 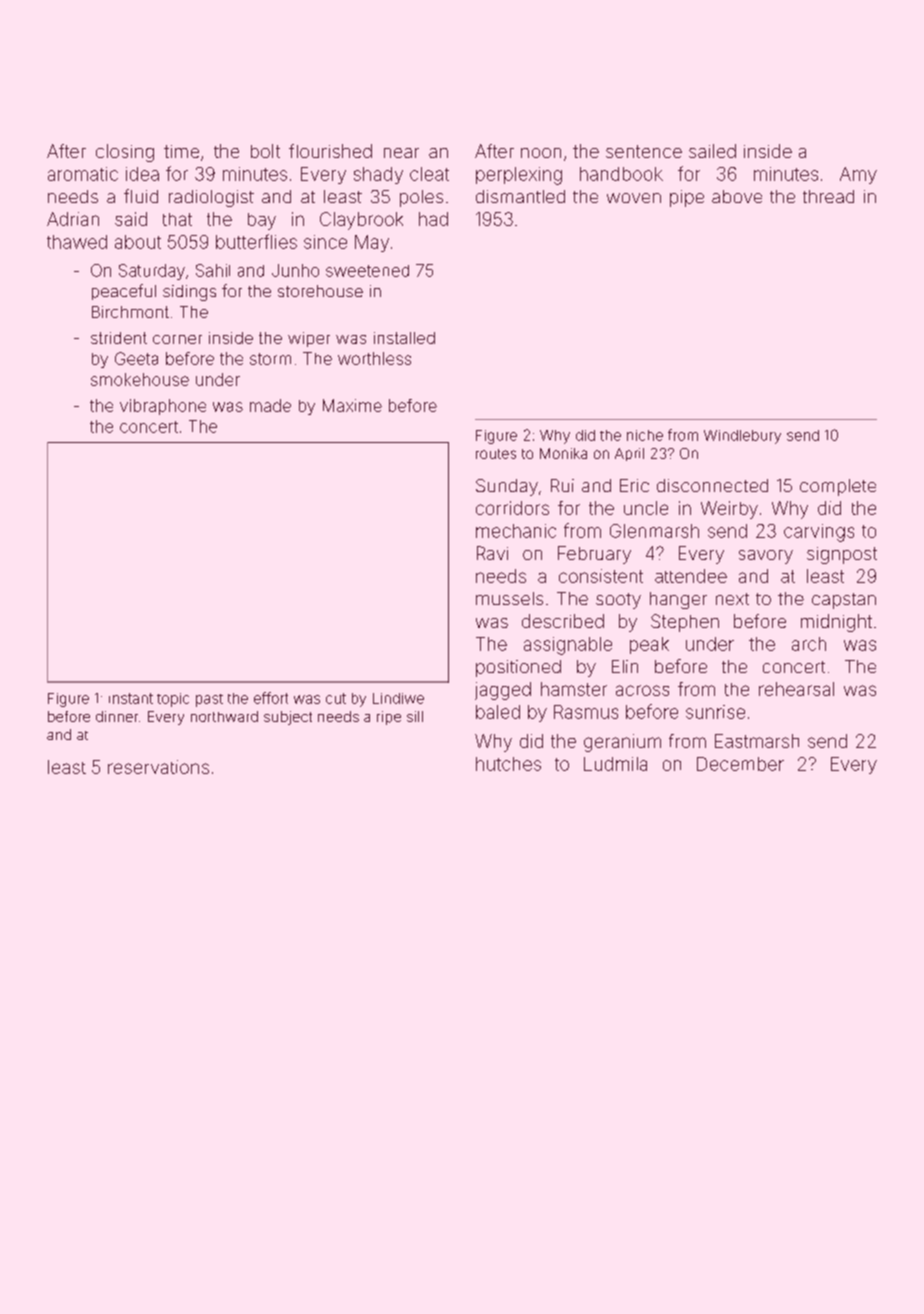 What do you see at coordinates (729, 510) in the document?
I see `Weirby` at bounding box center [729, 510].
